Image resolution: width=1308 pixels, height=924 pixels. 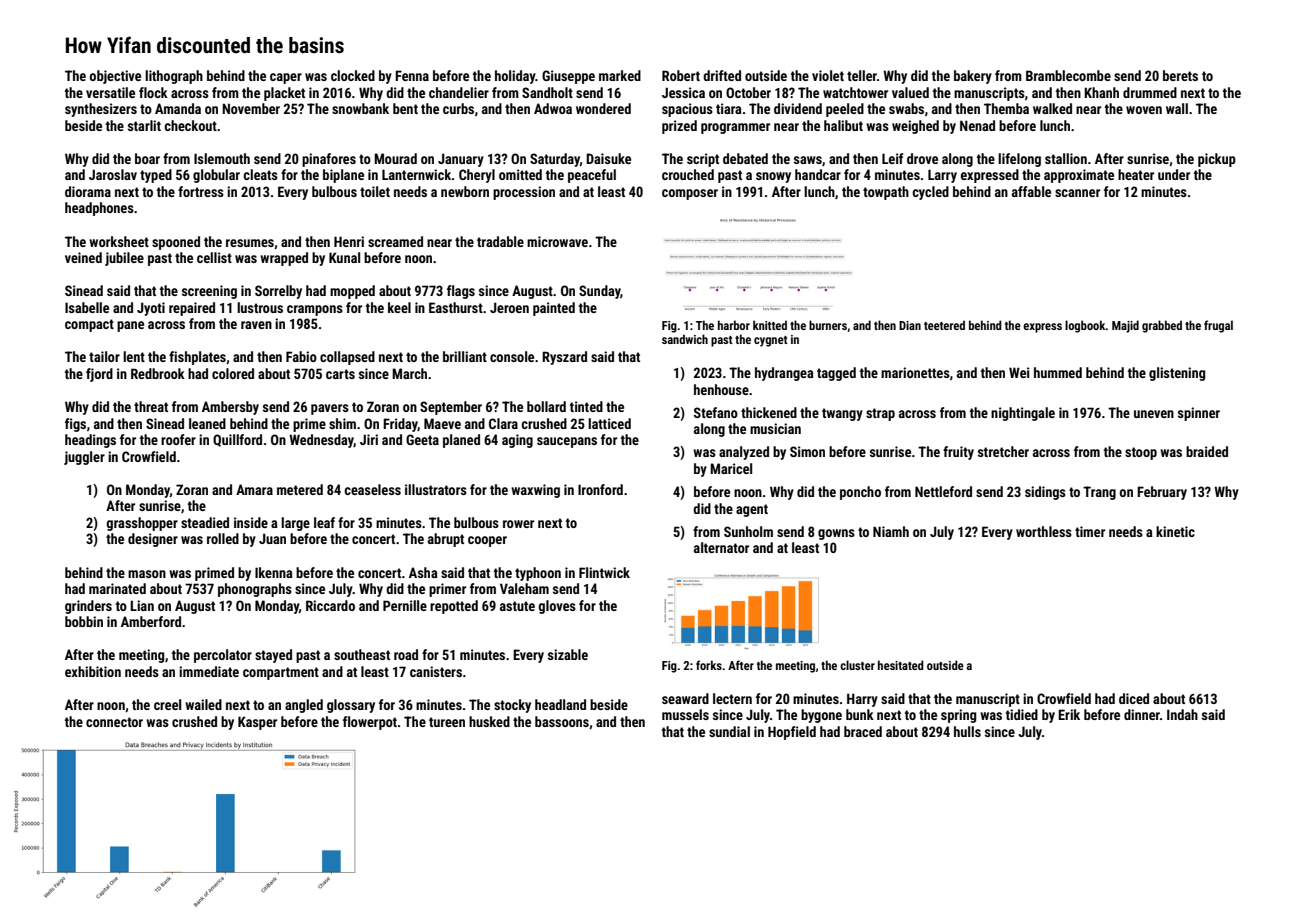 I want to click on grabbed, so click(x=1162, y=326).
